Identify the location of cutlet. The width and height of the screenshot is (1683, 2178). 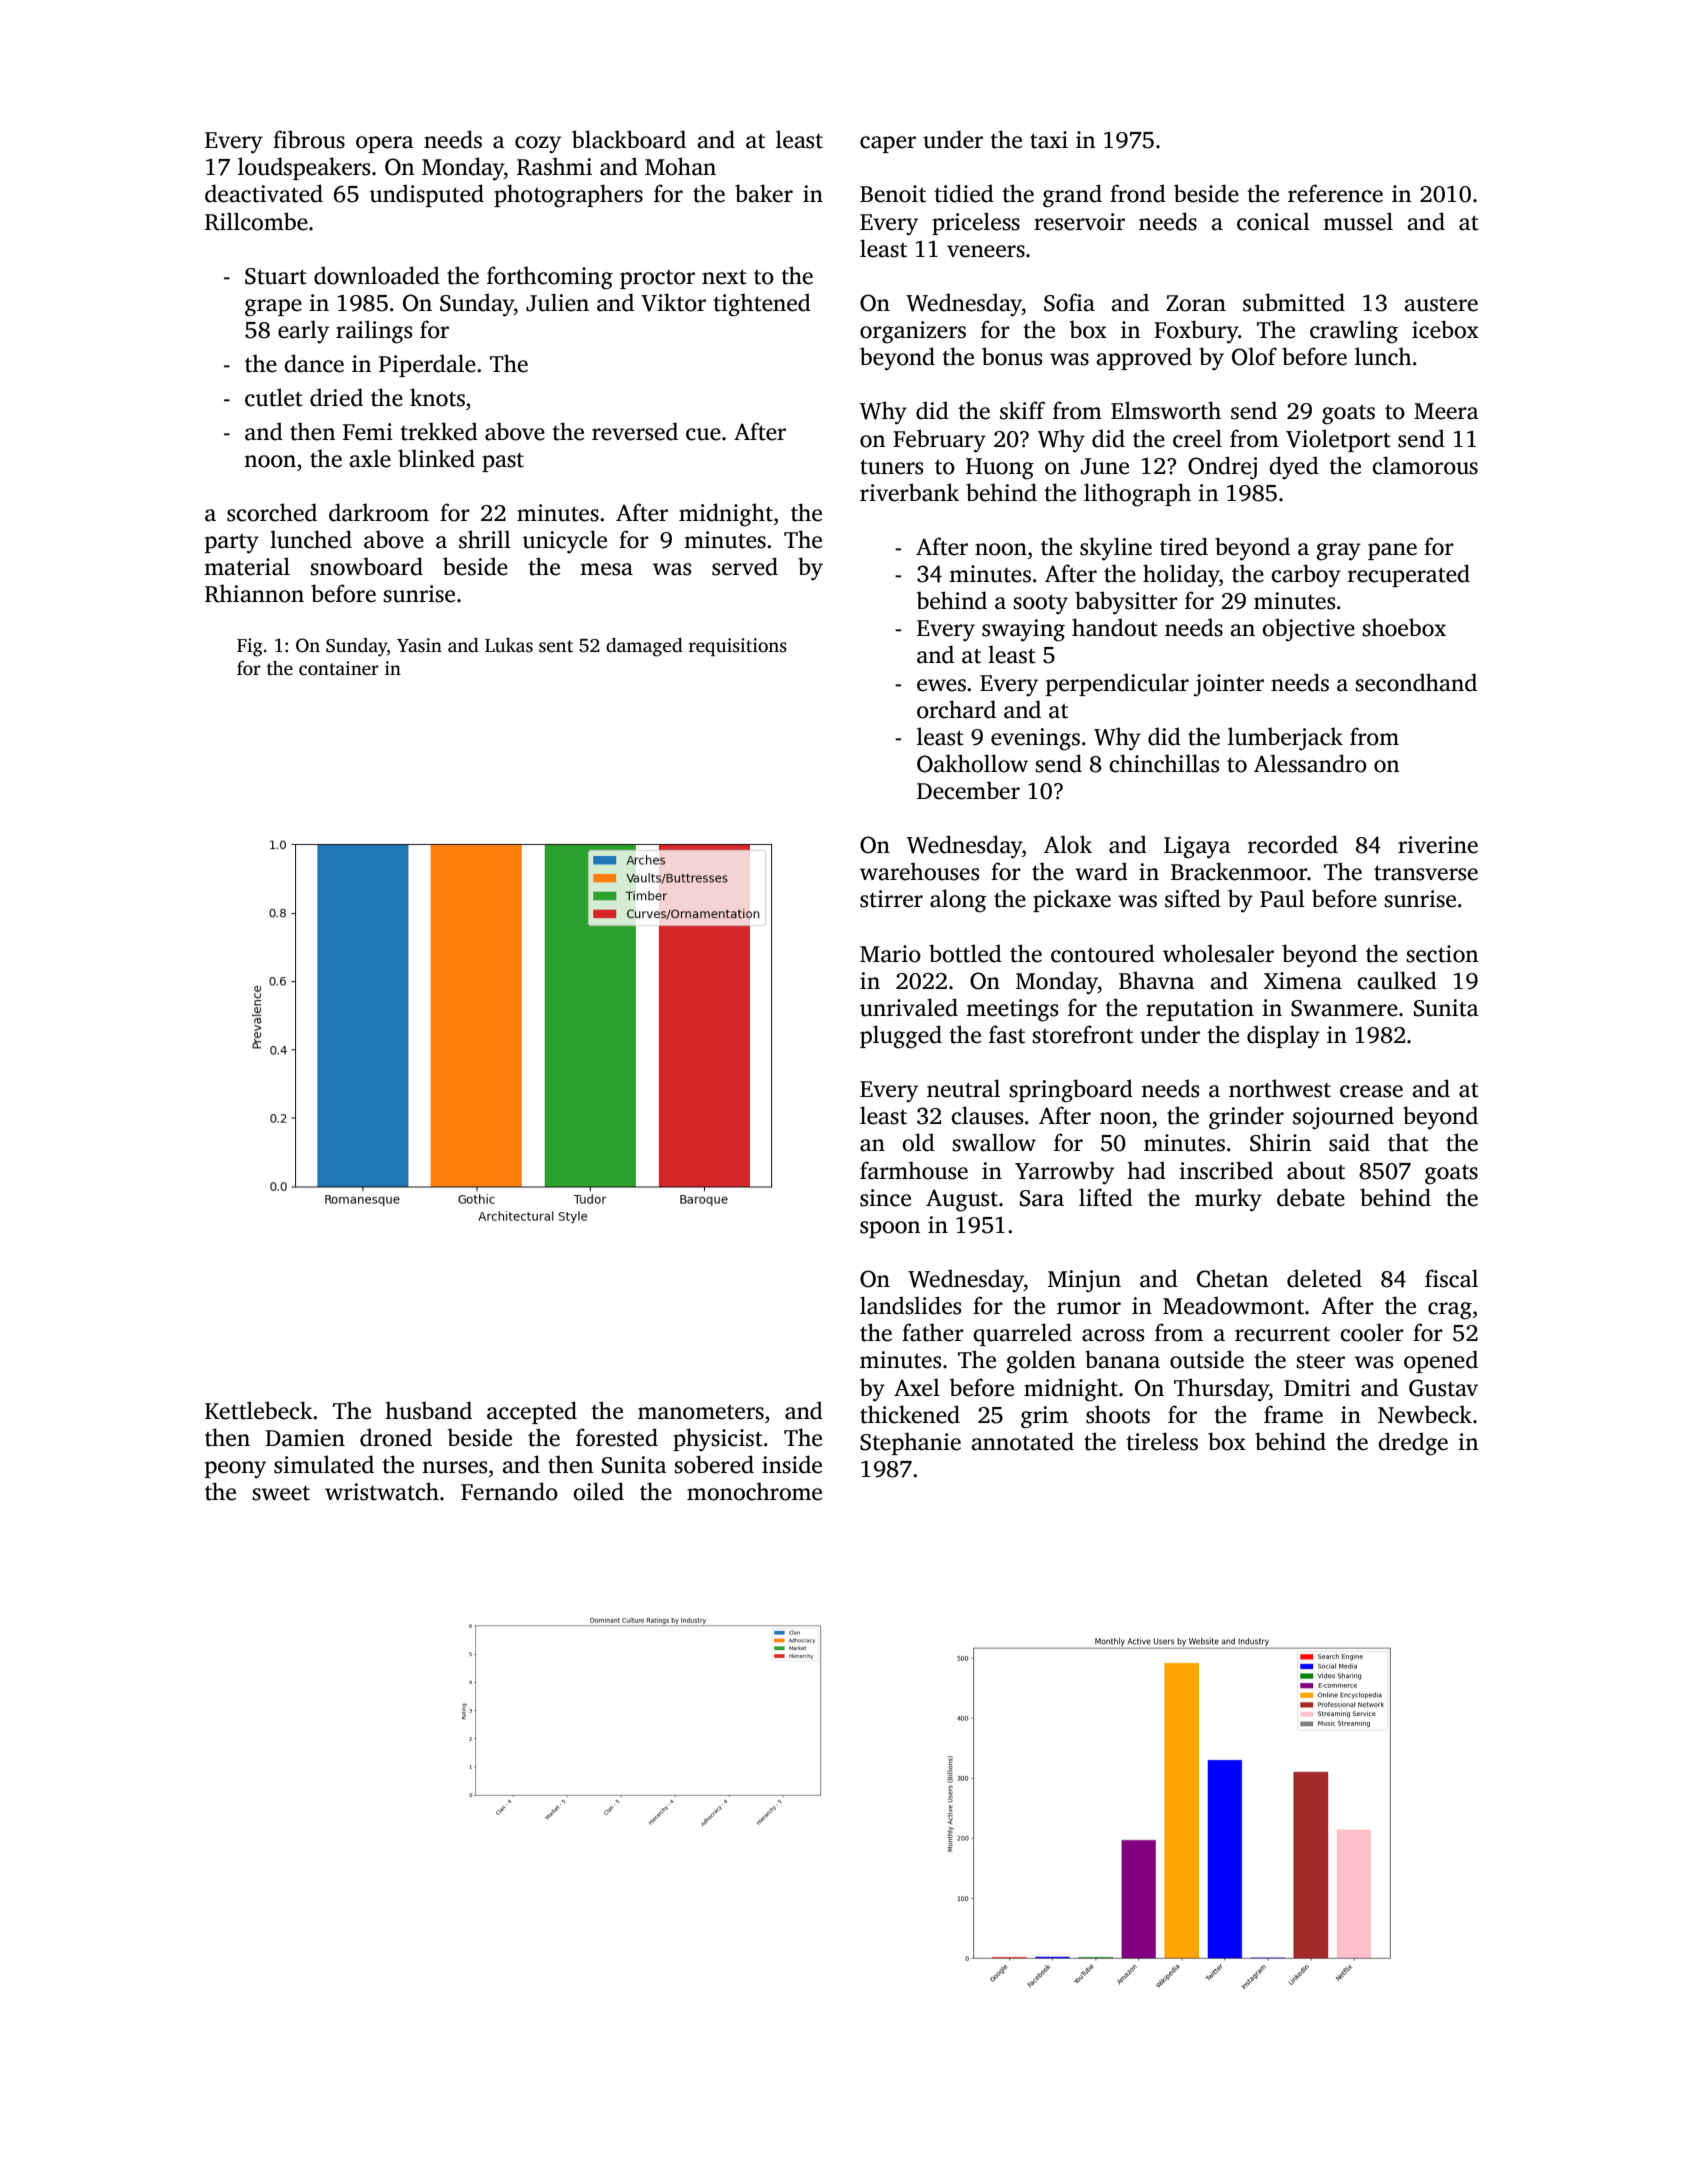
(274, 397).
